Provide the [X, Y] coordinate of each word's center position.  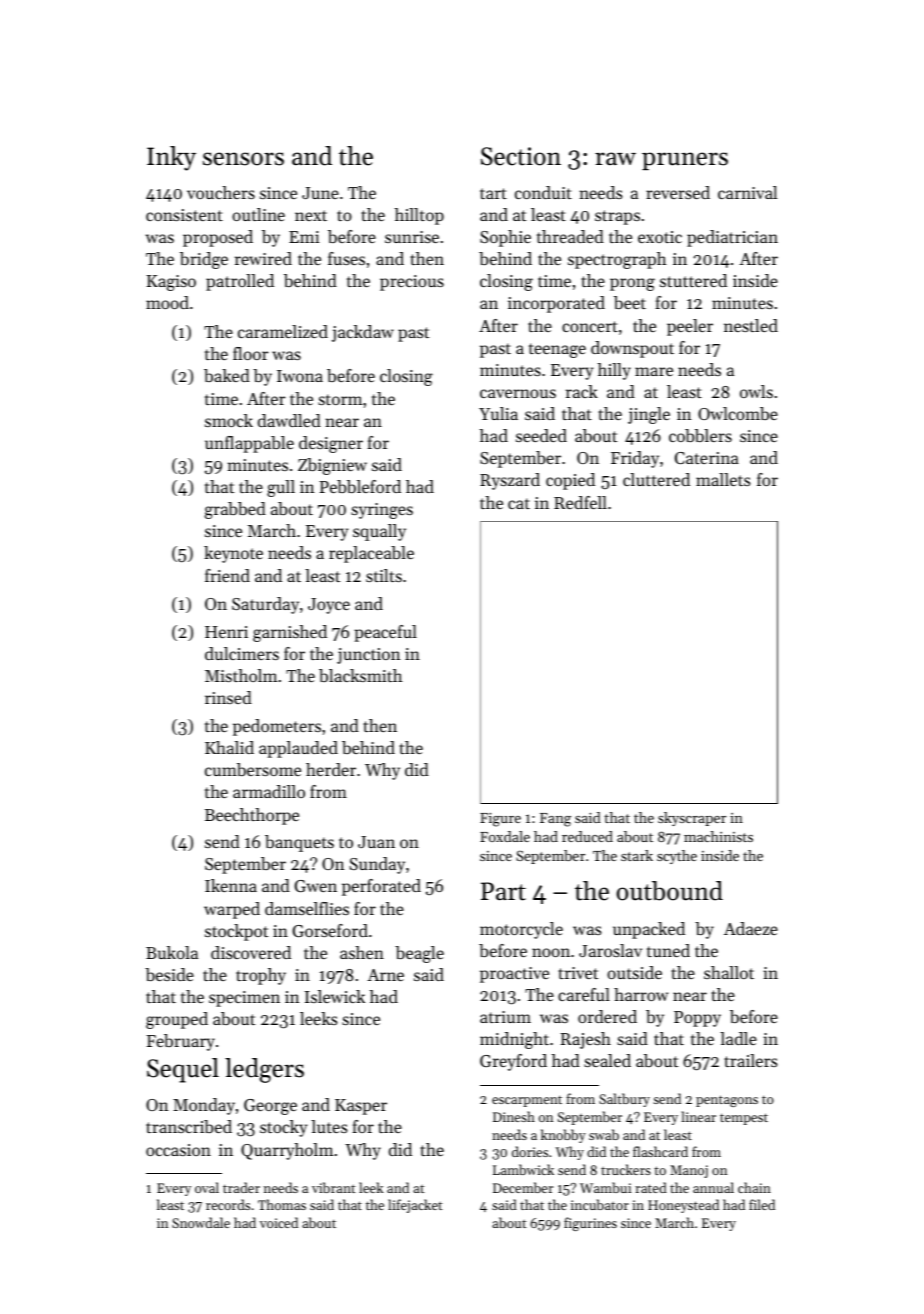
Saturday [265, 605]
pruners [685, 161]
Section [521, 156]
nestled [751, 325]
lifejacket [415, 1206]
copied [570, 481]
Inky [171, 158]
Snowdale [201, 1222]
